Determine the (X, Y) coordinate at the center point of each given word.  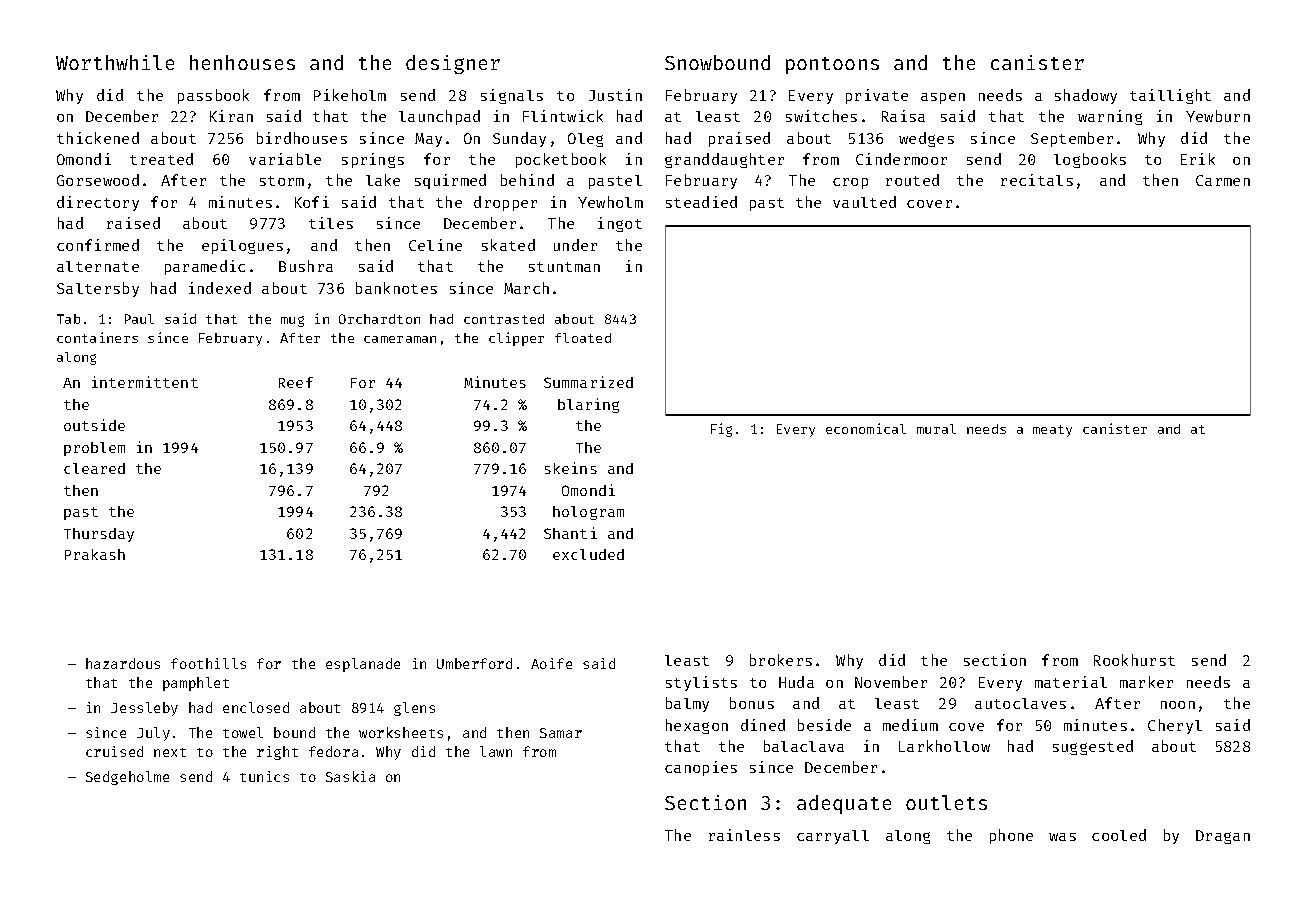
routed (912, 180)
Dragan (1223, 837)
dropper (505, 203)
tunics (264, 776)
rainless (744, 835)
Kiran (231, 116)
